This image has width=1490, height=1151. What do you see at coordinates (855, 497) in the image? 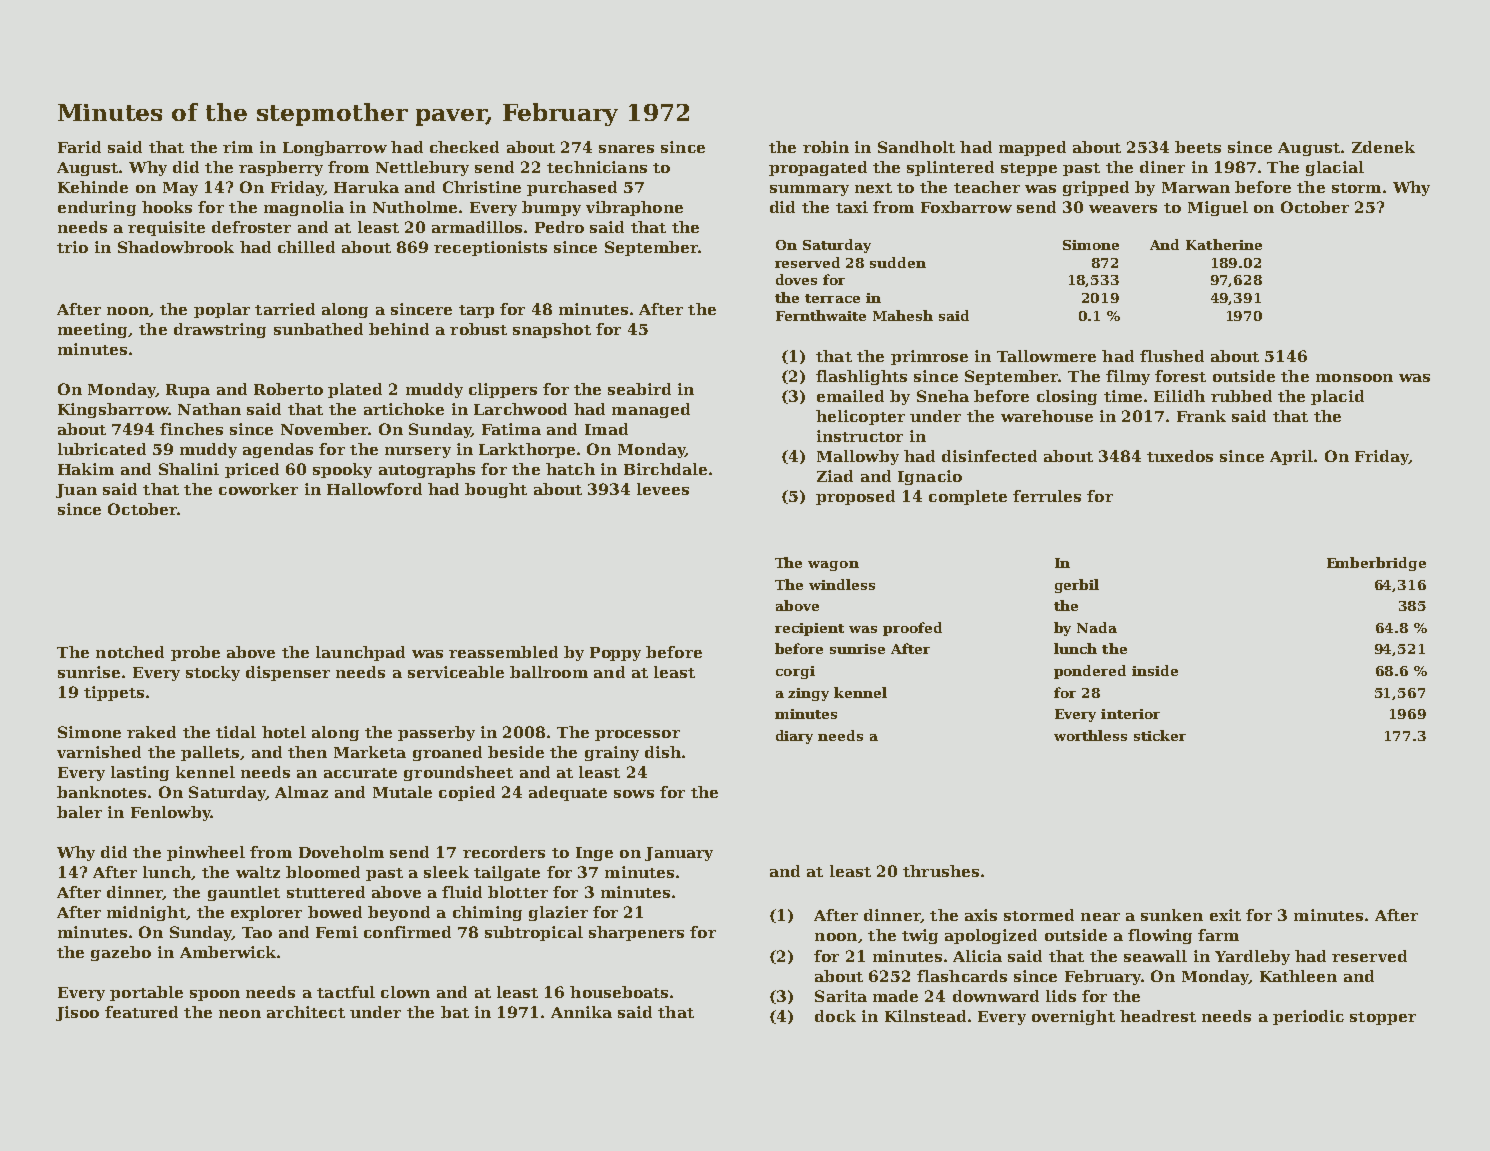
I see `proposed` at bounding box center [855, 497].
